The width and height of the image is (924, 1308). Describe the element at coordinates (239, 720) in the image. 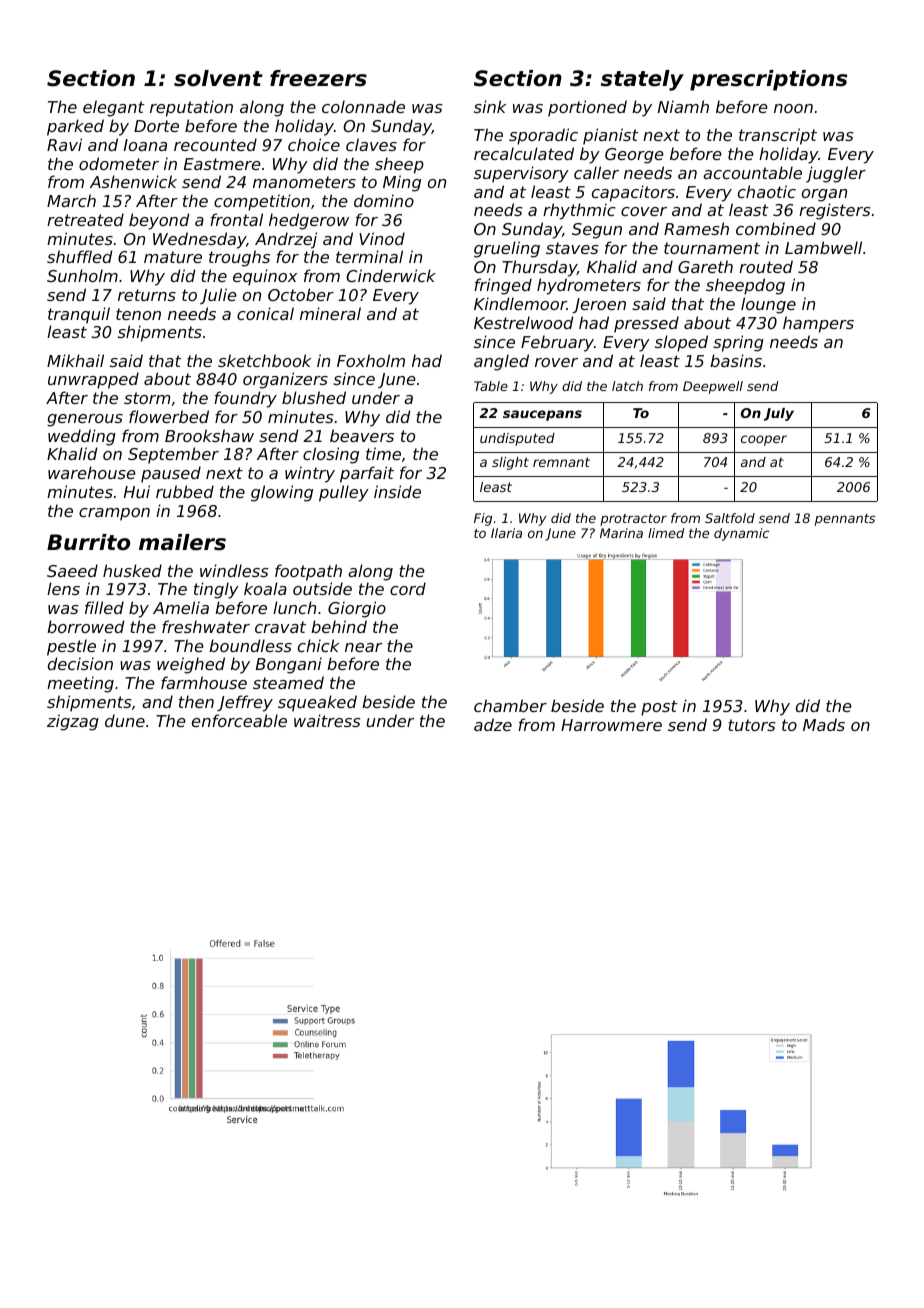

I see `enforceable` at that location.
